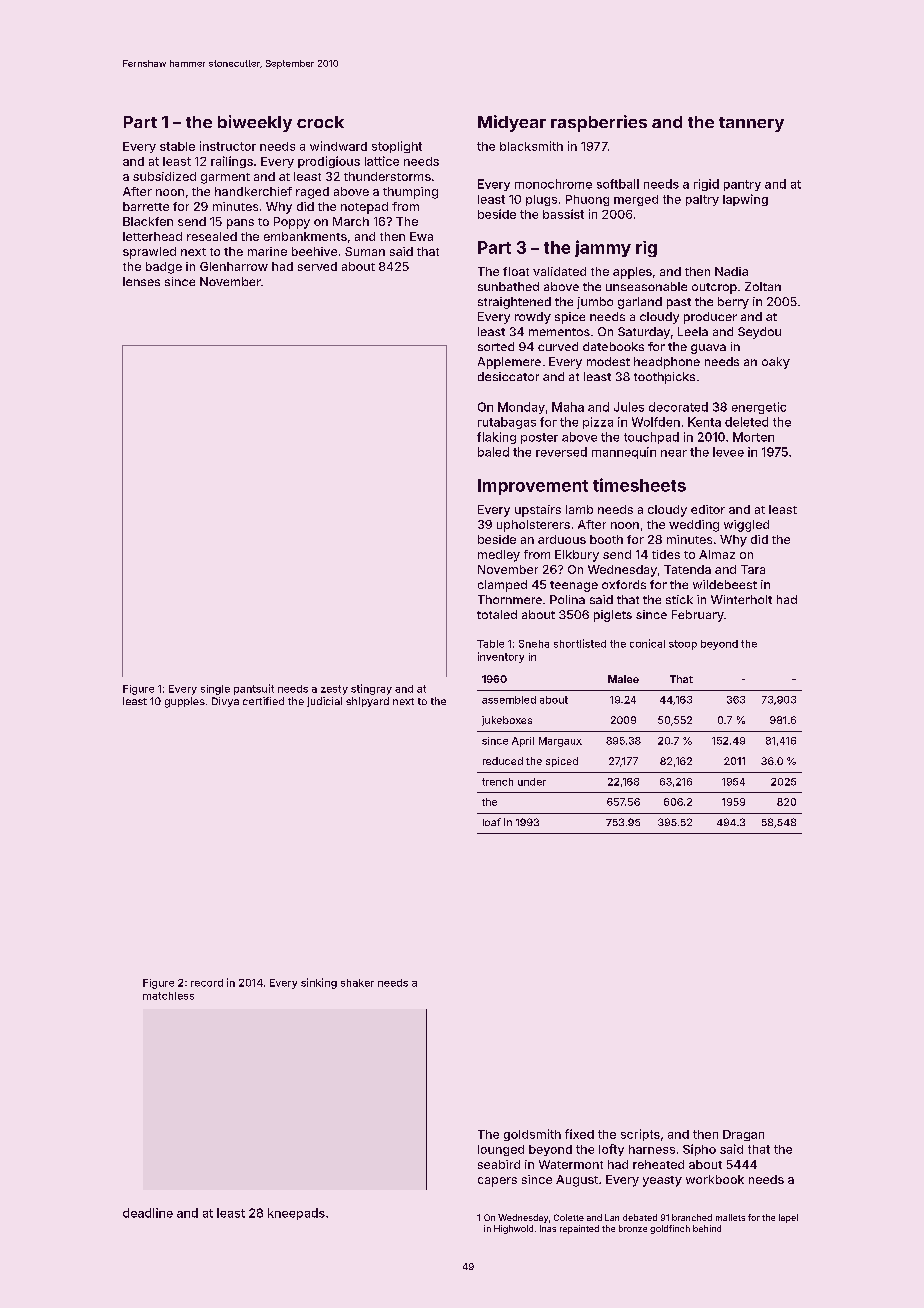  Describe the element at coordinates (640, 1135) in the document. I see `scripts` at that location.
